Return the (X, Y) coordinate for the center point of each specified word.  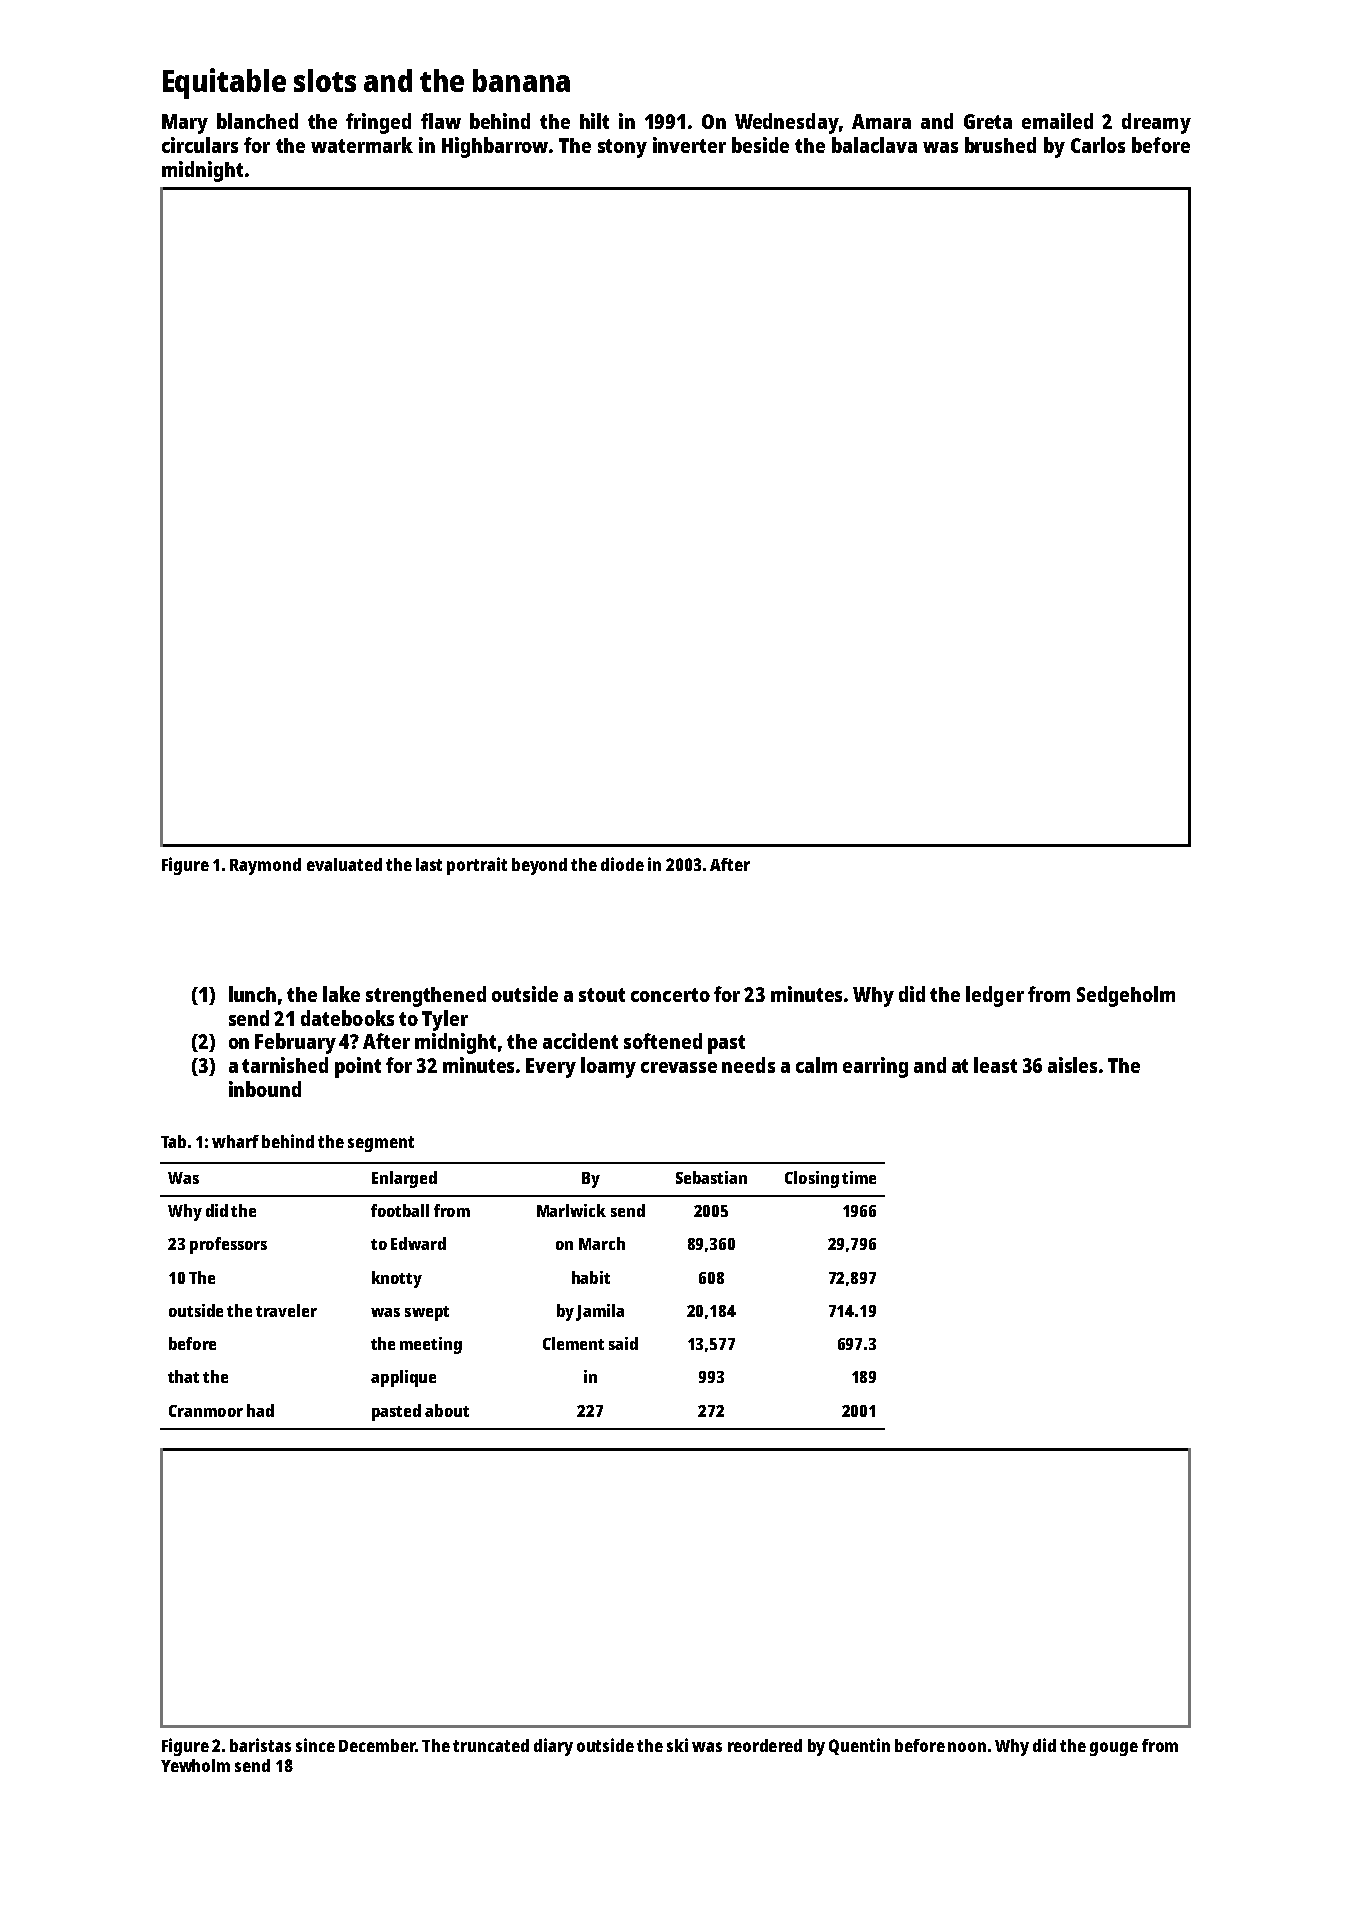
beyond (539, 866)
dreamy (1156, 123)
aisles (1072, 1065)
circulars (200, 145)
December (377, 1745)
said (623, 1343)
